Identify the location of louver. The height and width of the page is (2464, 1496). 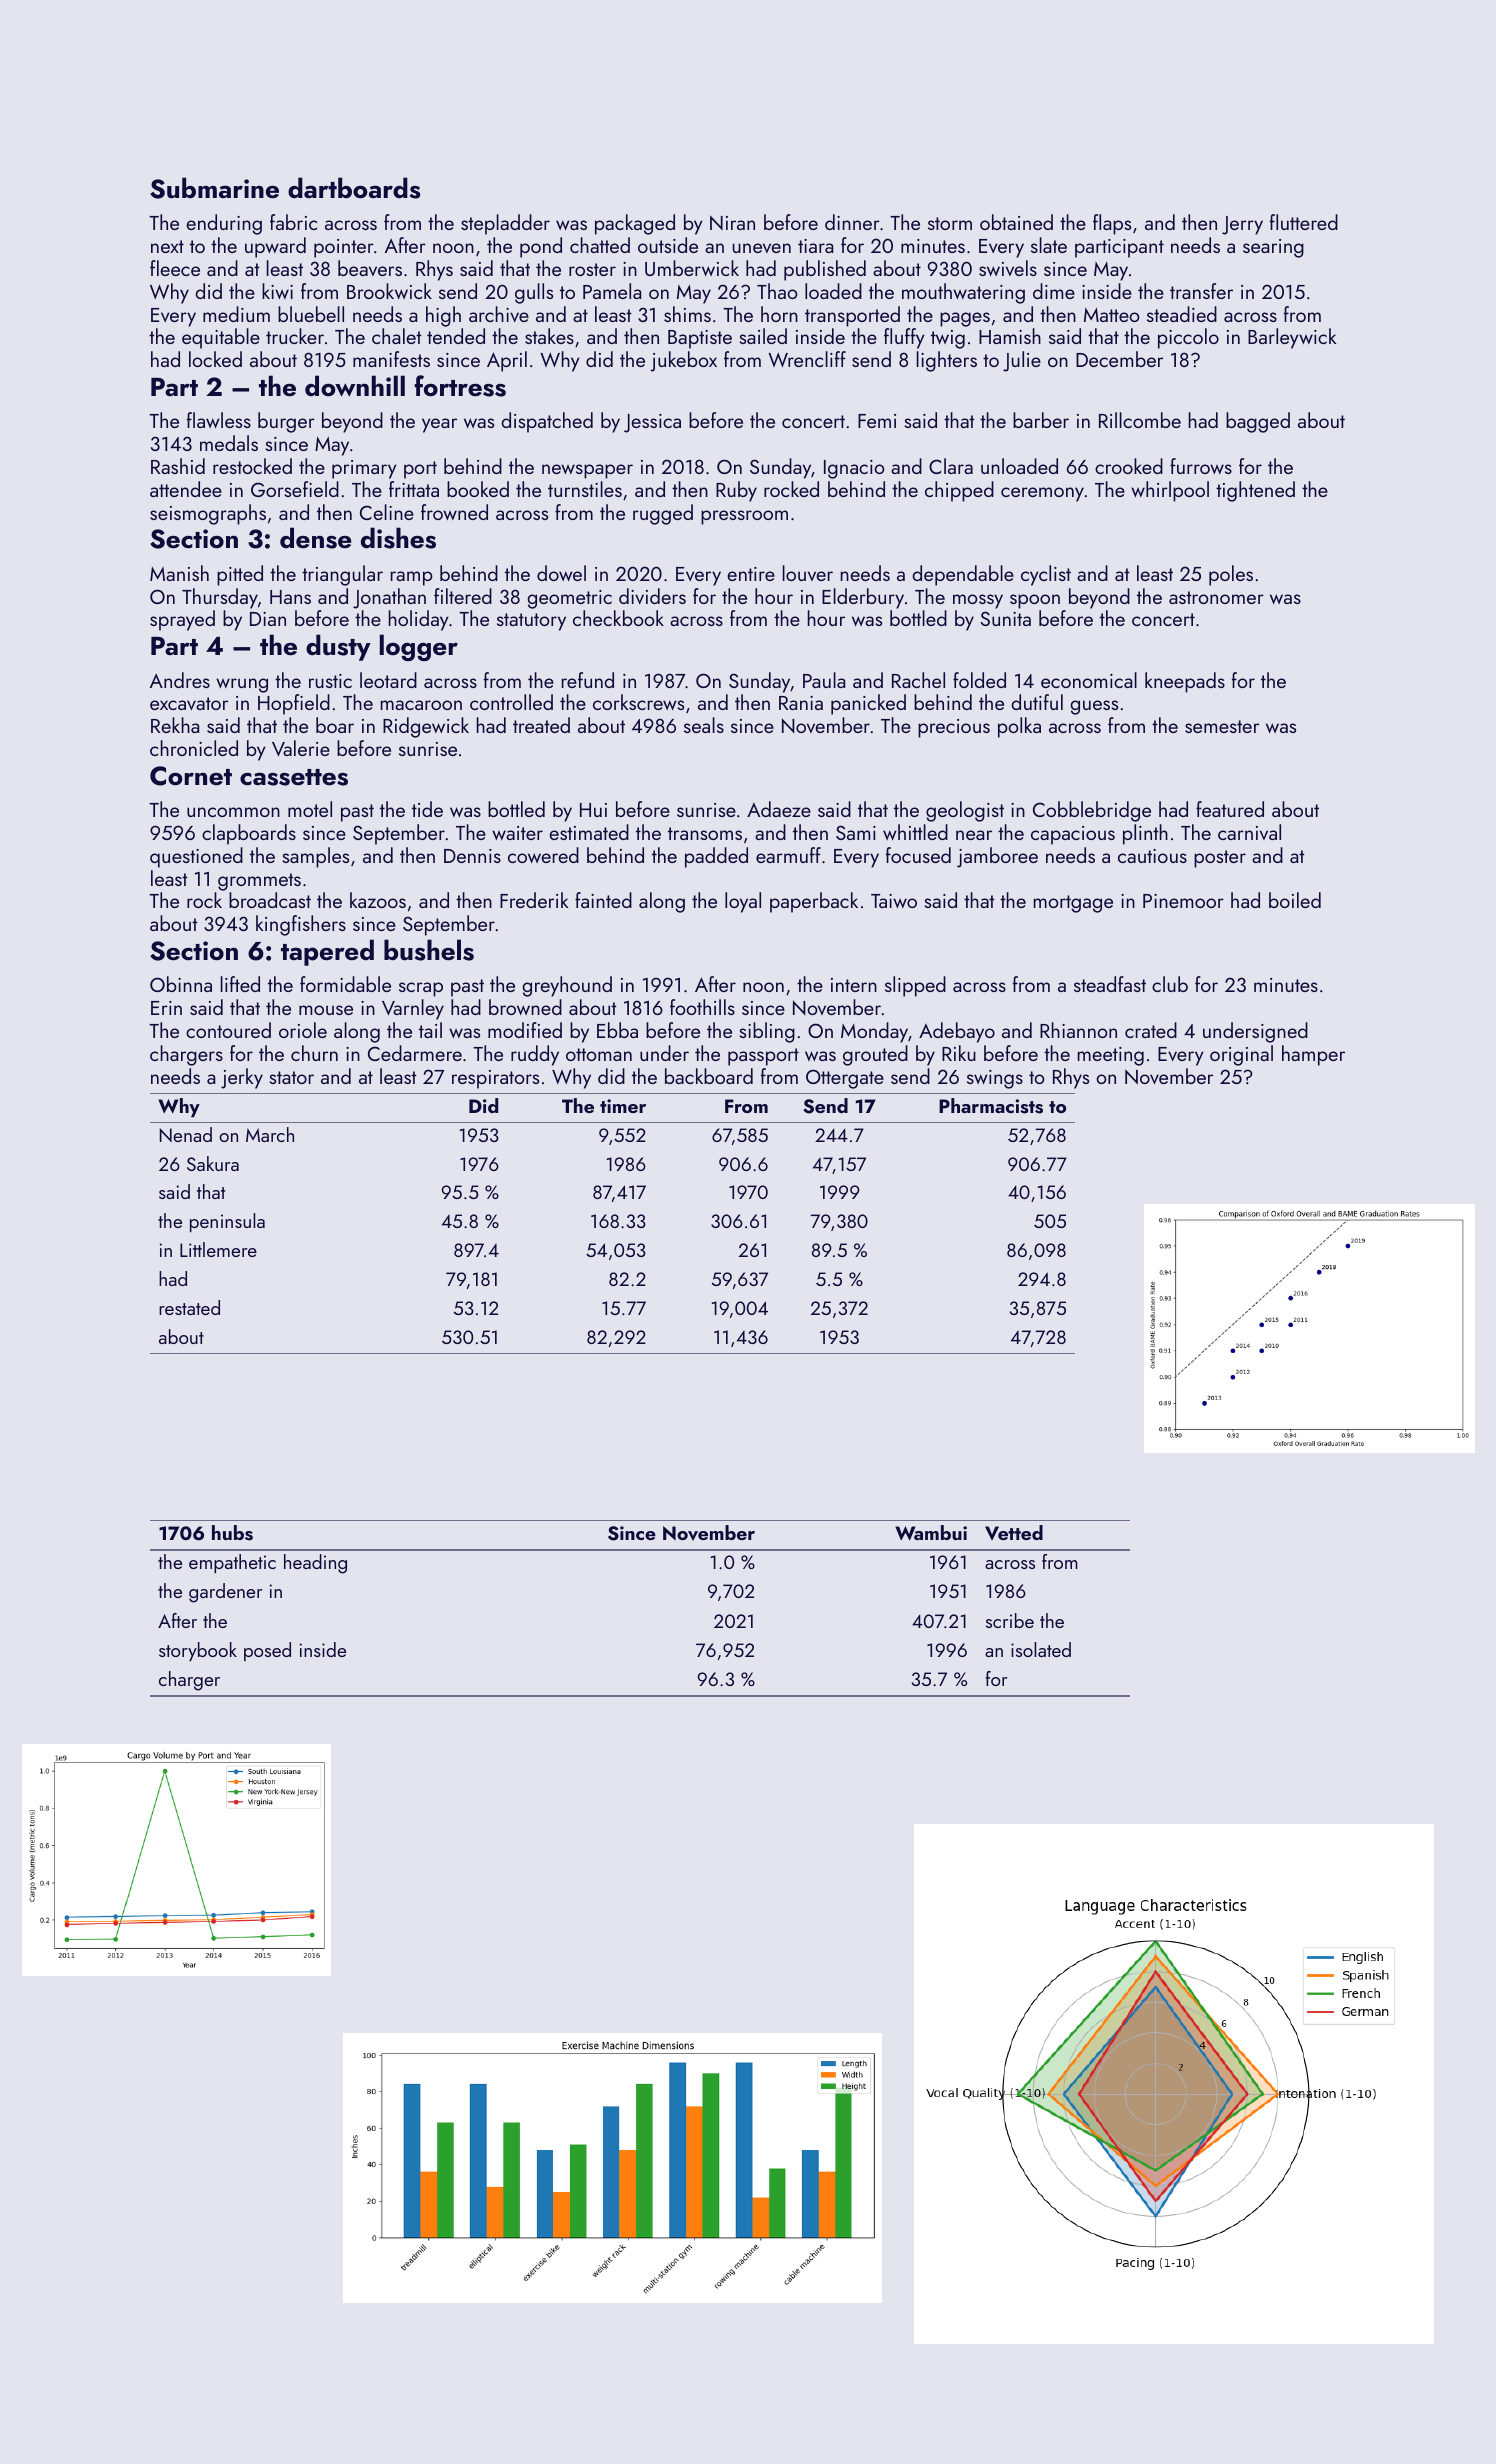
(808, 573).
